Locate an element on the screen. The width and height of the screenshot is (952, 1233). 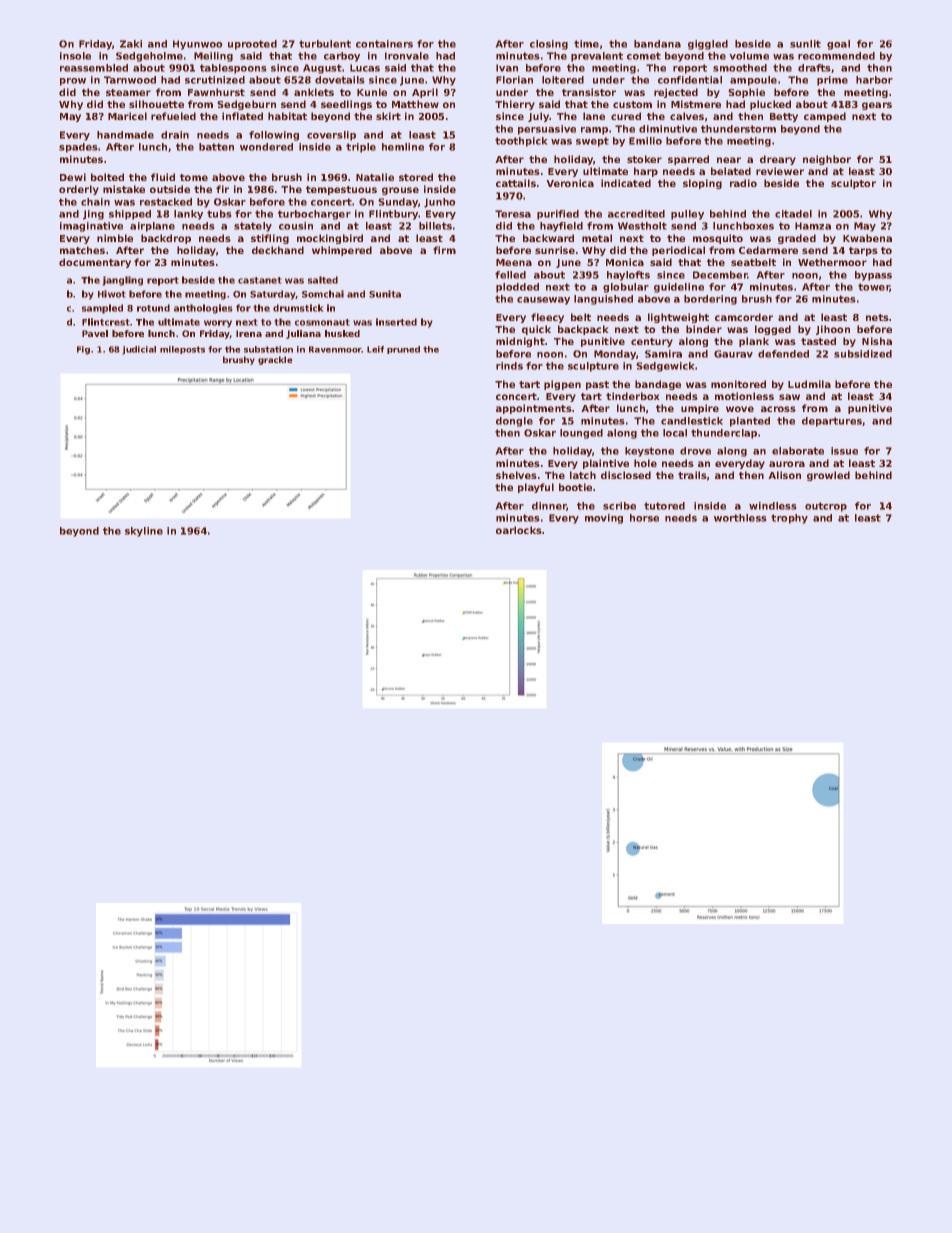
diminutive is located at coordinates (668, 129).
